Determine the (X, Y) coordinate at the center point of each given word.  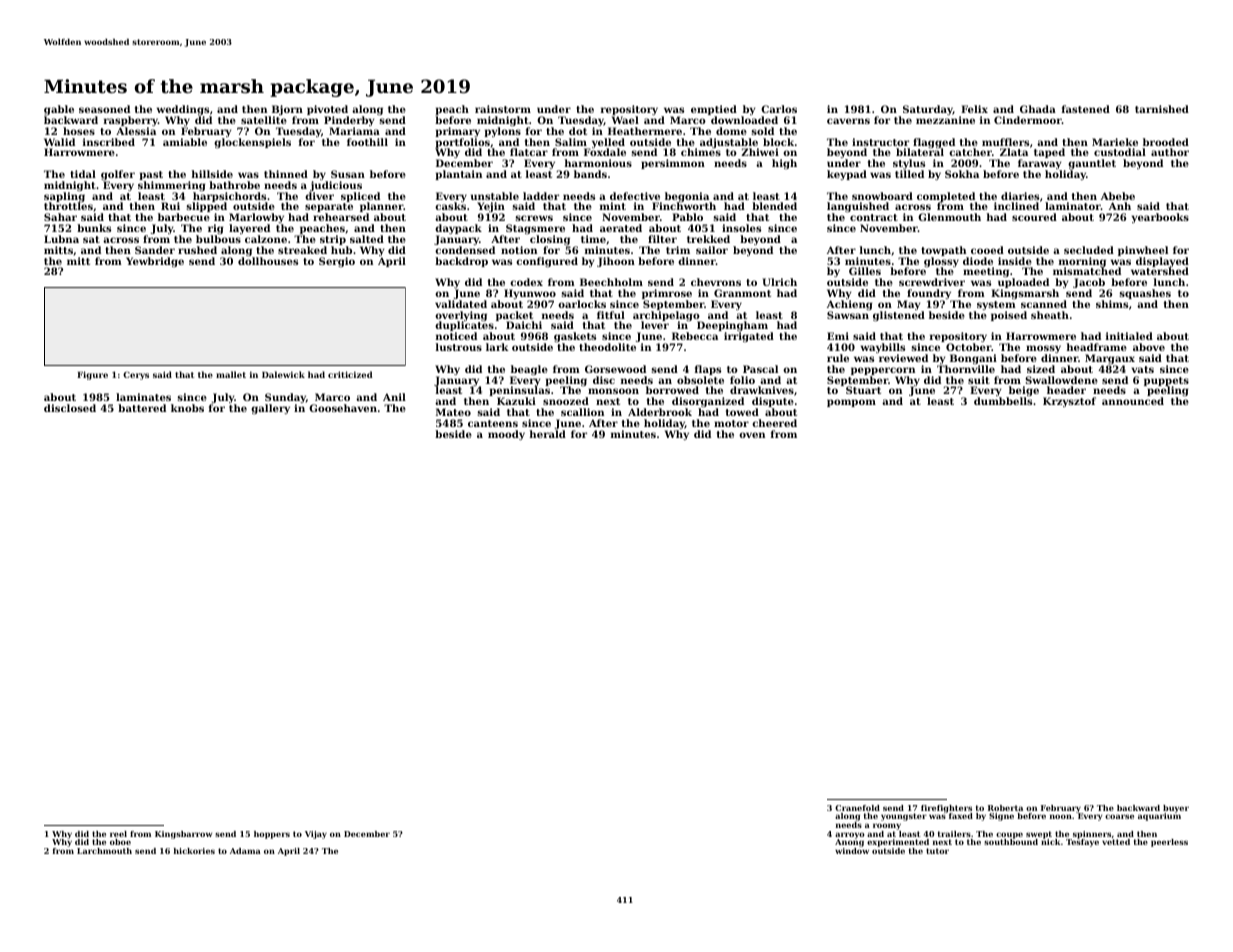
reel (118, 834)
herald (547, 434)
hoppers (272, 835)
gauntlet (1092, 164)
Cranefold (857, 808)
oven (752, 435)
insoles (741, 228)
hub (341, 250)
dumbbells (1003, 401)
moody (506, 435)
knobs (187, 408)
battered (142, 408)
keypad (847, 175)
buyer (1176, 809)
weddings (183, 110)
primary (457, 132)
